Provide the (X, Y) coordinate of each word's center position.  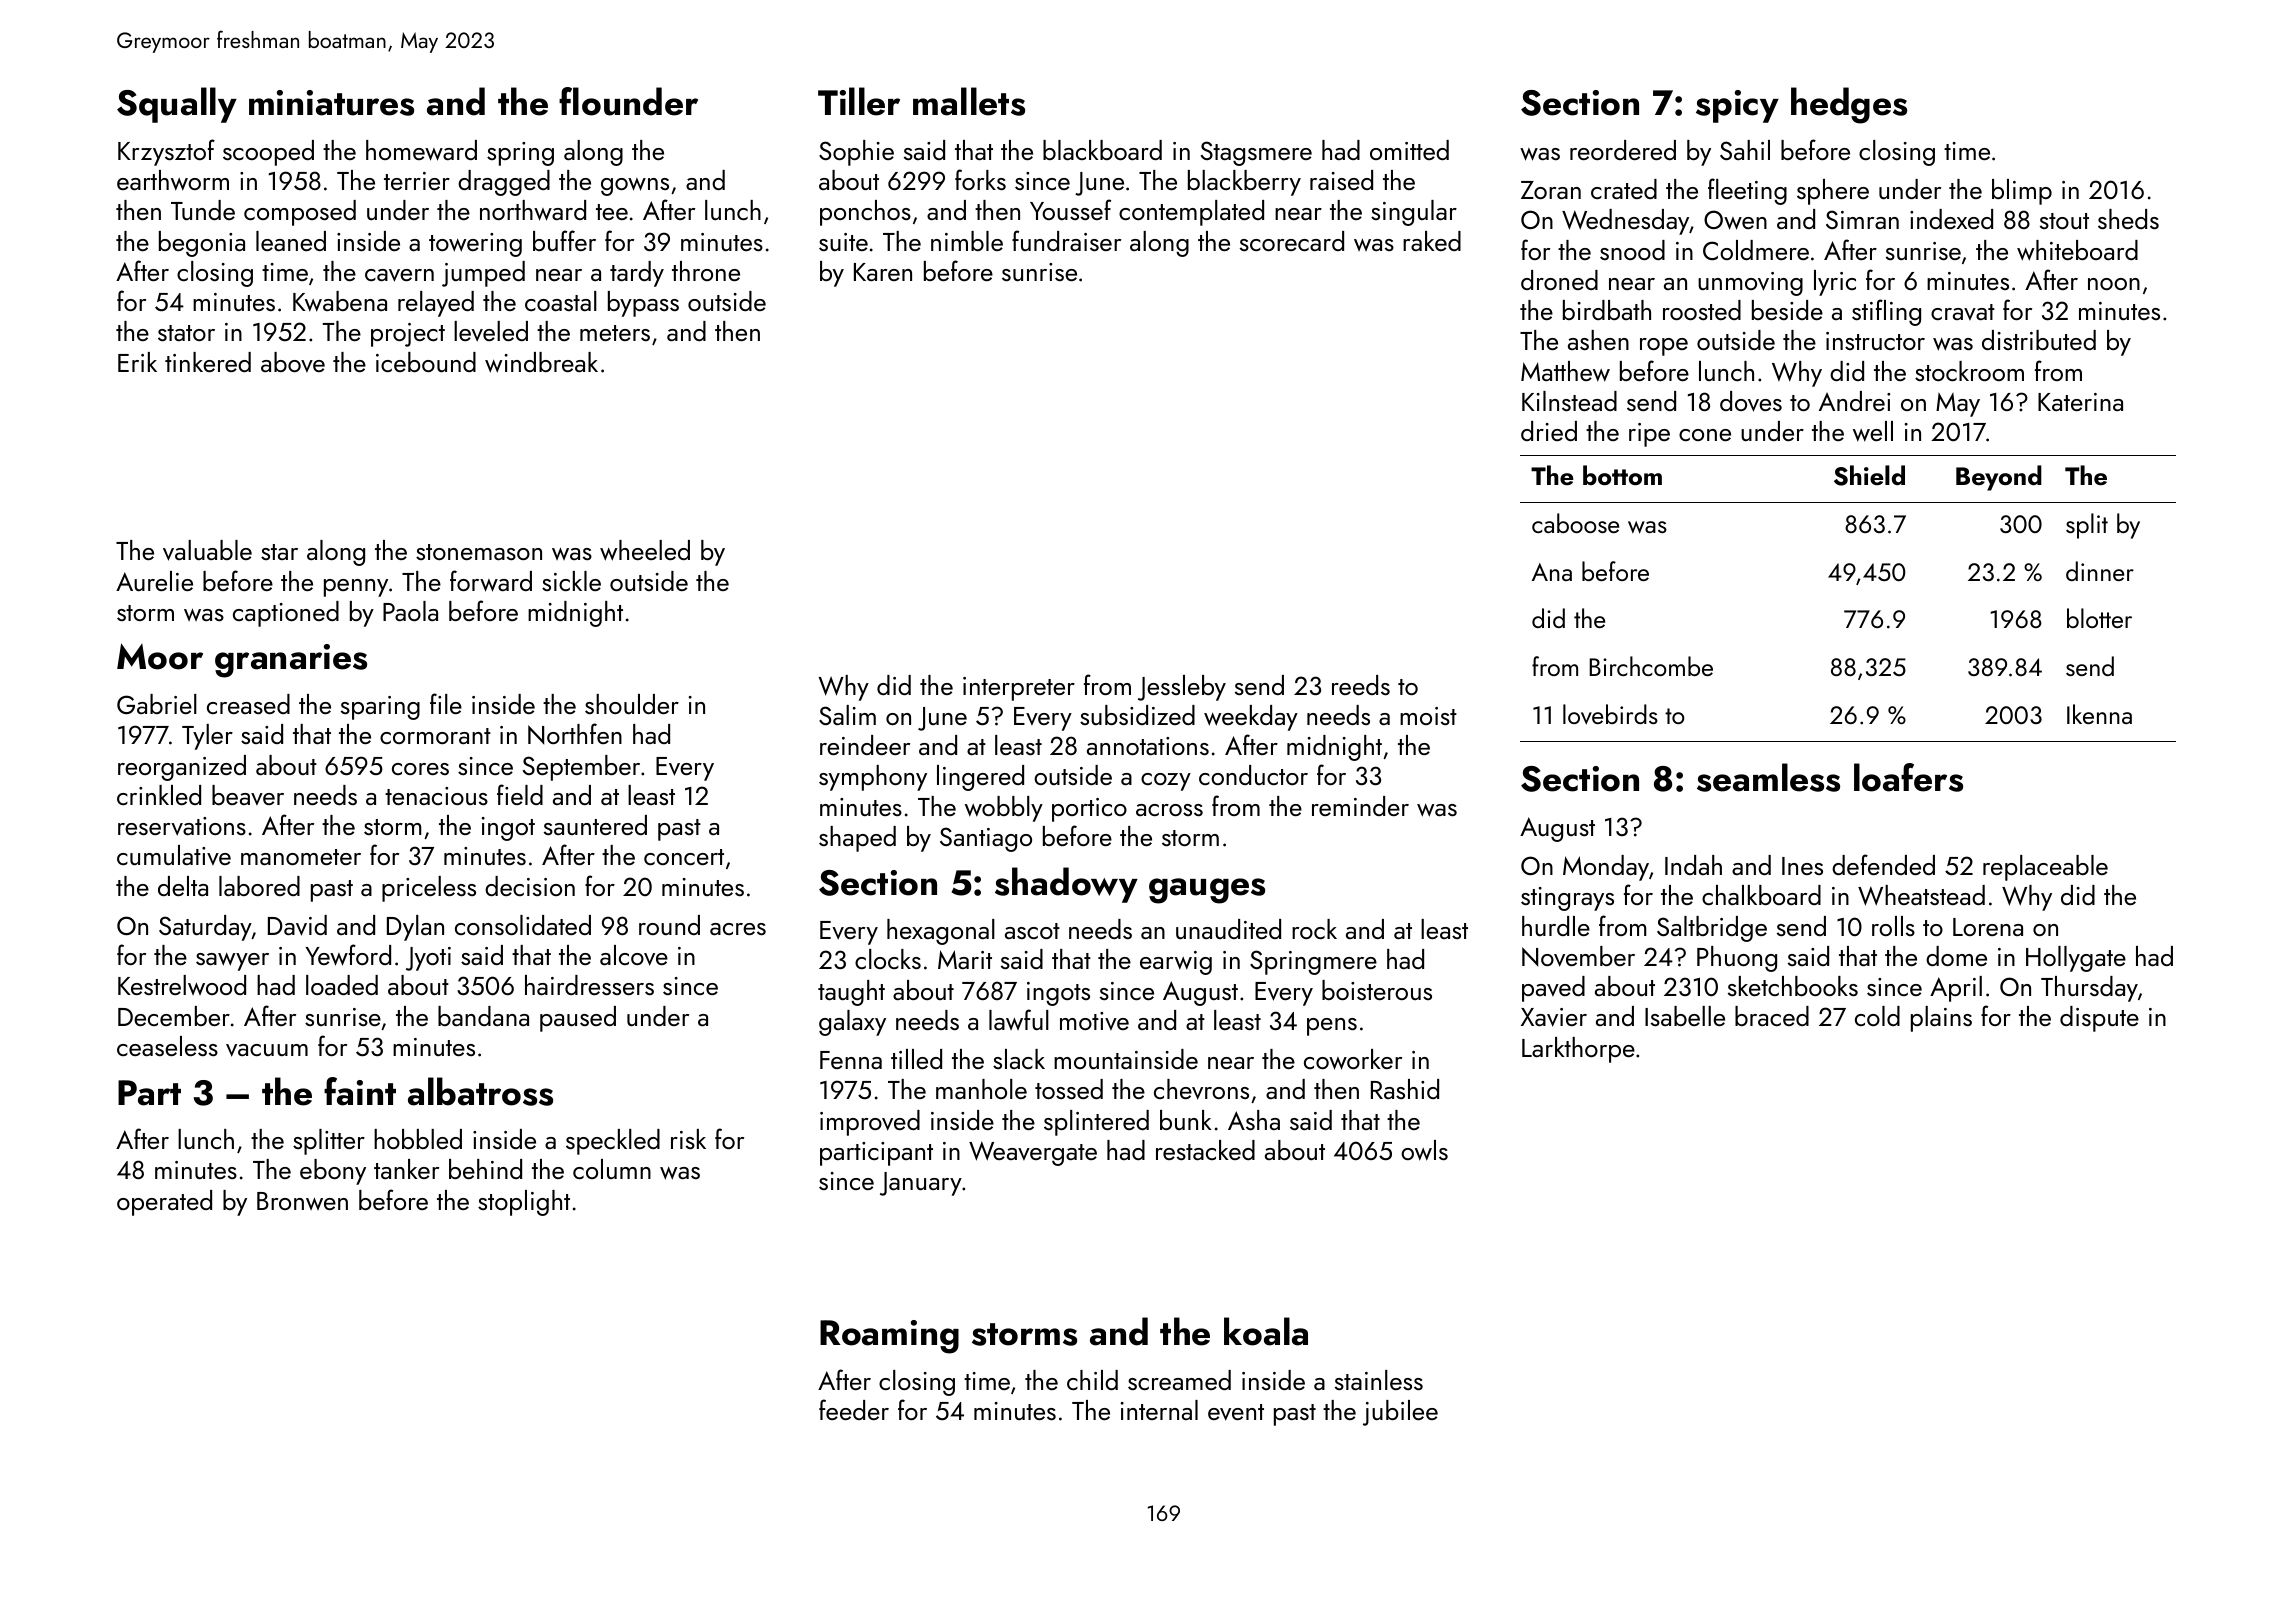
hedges (1849, 105)
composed (300, 213)
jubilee (1400, 1413)
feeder (854, 1409)
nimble (967, 241)
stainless (1379, 1380)
